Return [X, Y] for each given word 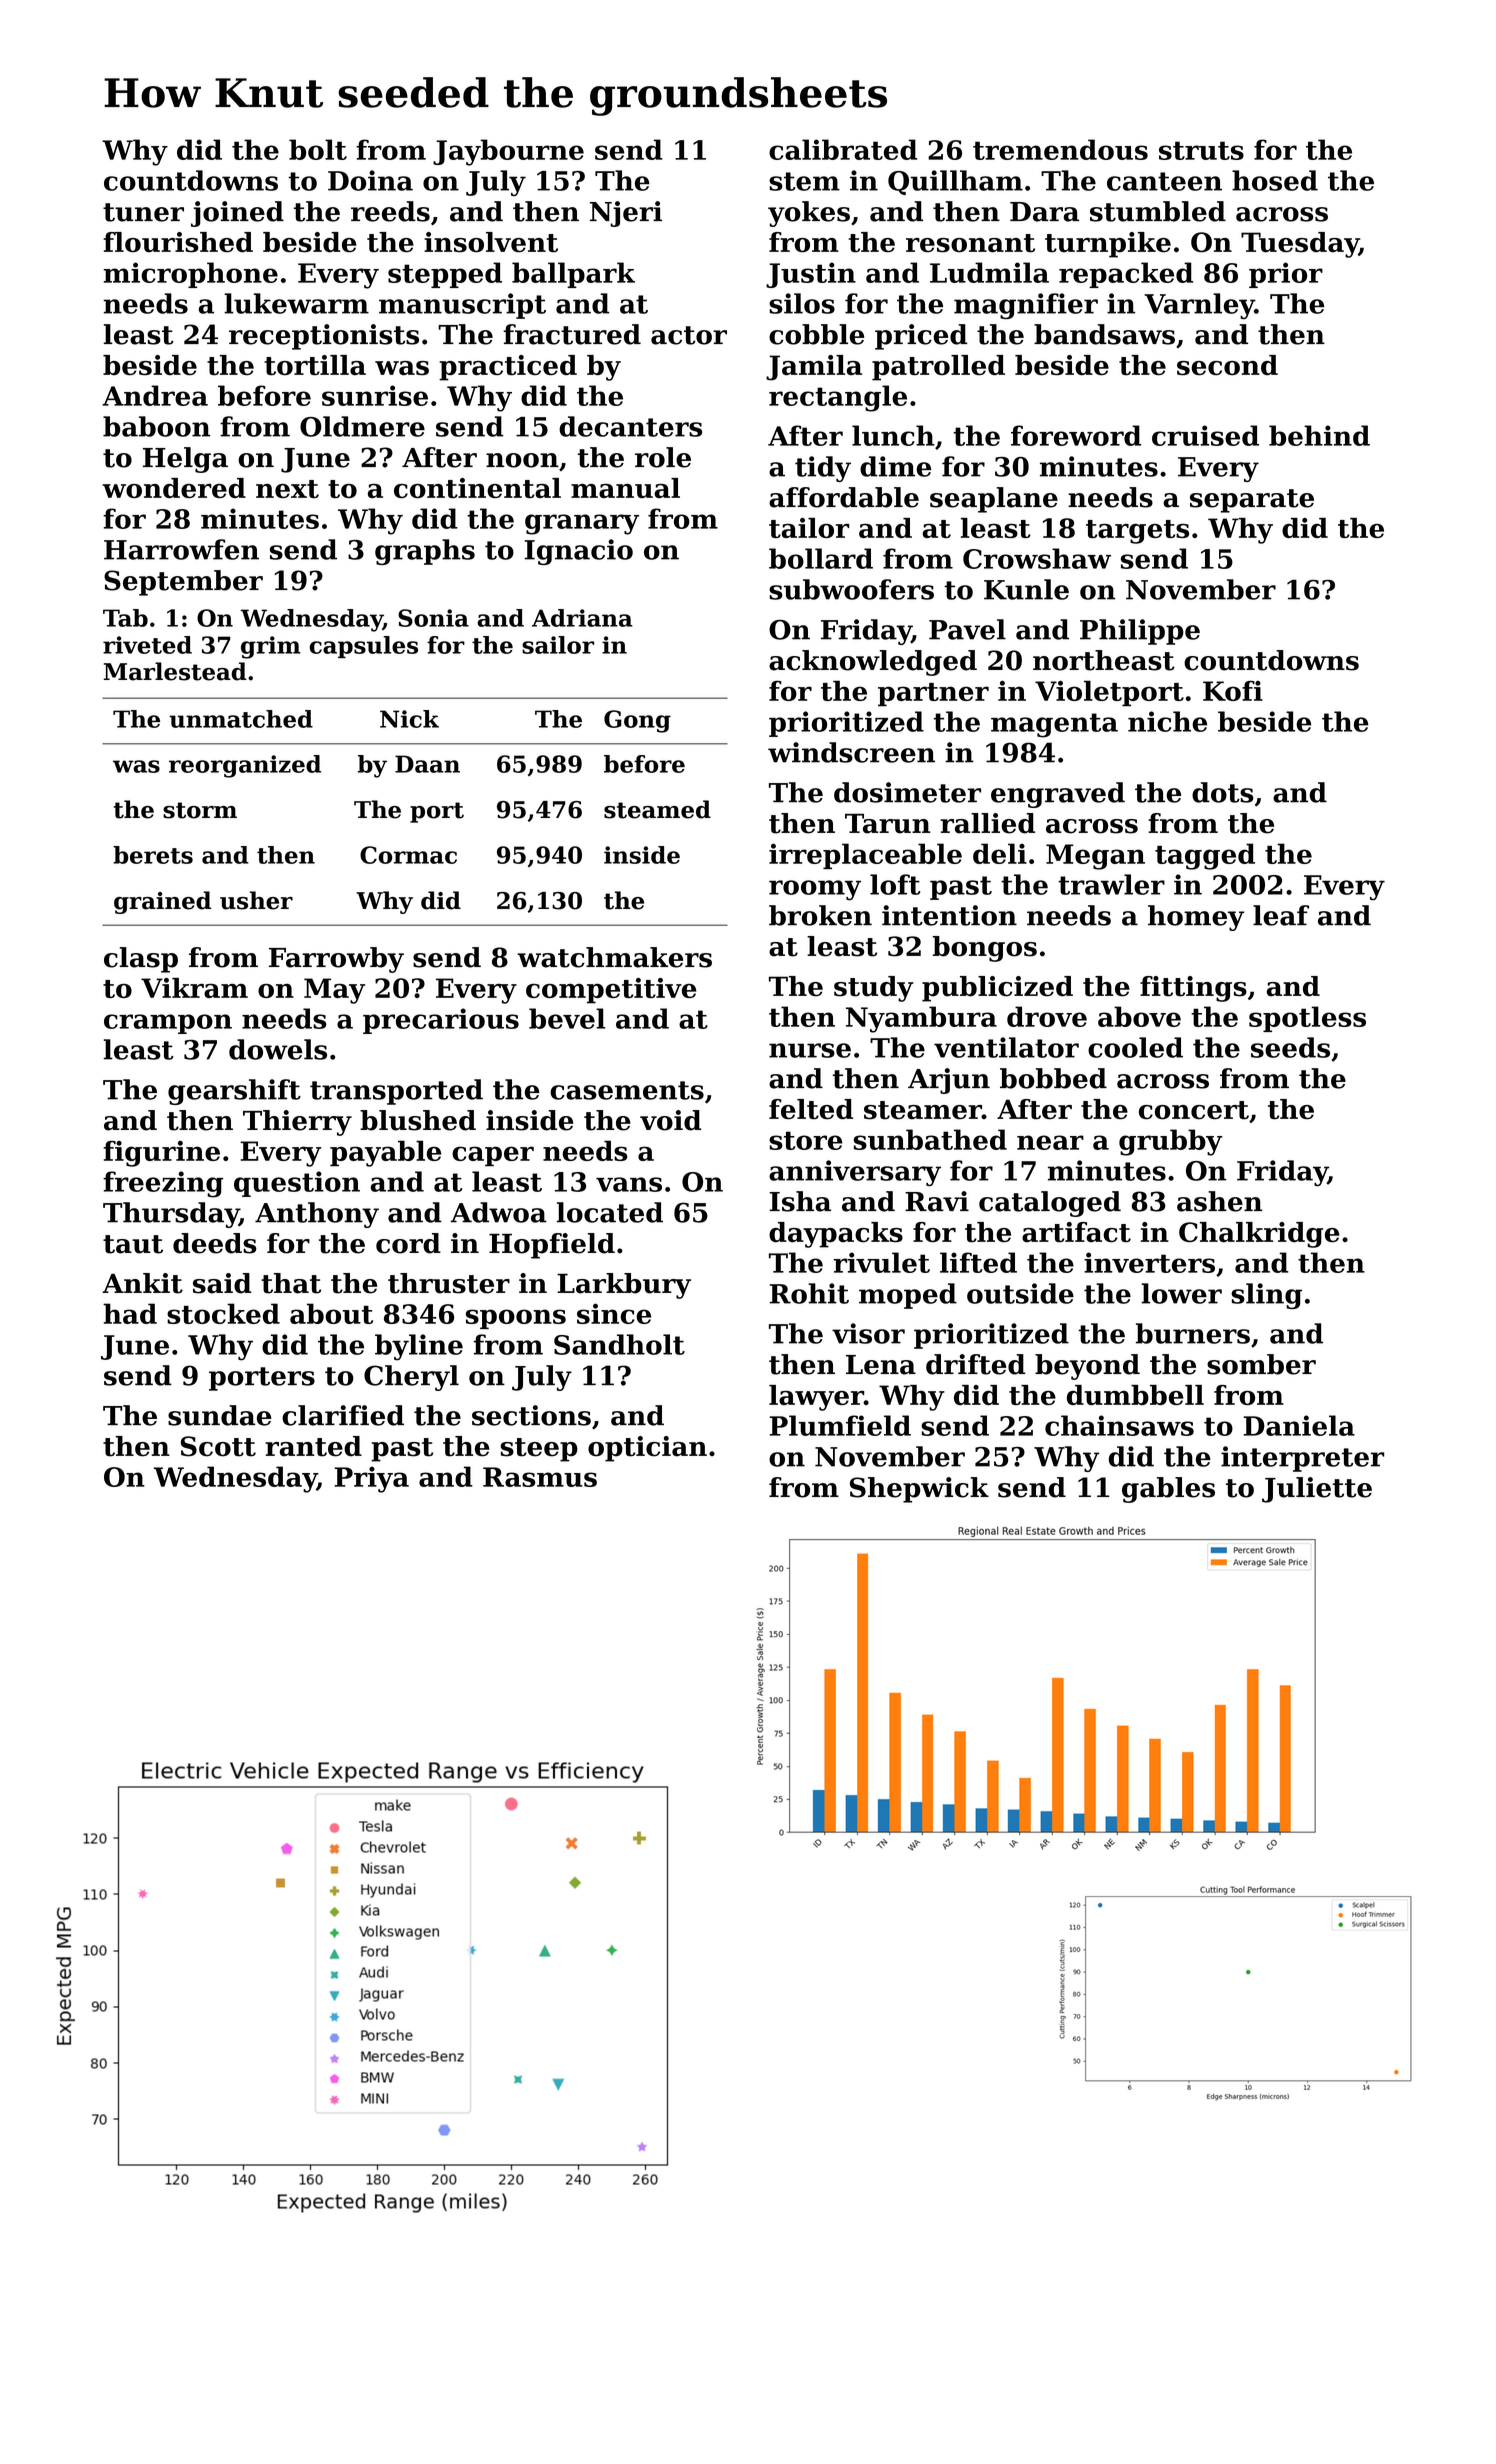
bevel [567, 1018]
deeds [215, 1243]
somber [1261, 1364]
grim [271, 647]
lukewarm [296, 303]
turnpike [1108, 245]
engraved [1058, 795]
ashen [1219, 1201]
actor [689, 335]
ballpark [573, 275]
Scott [218, 1446]
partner [933, 694]
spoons [516, 1319]
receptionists [324, 337]
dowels [278, 1049]
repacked [1126, 275]
